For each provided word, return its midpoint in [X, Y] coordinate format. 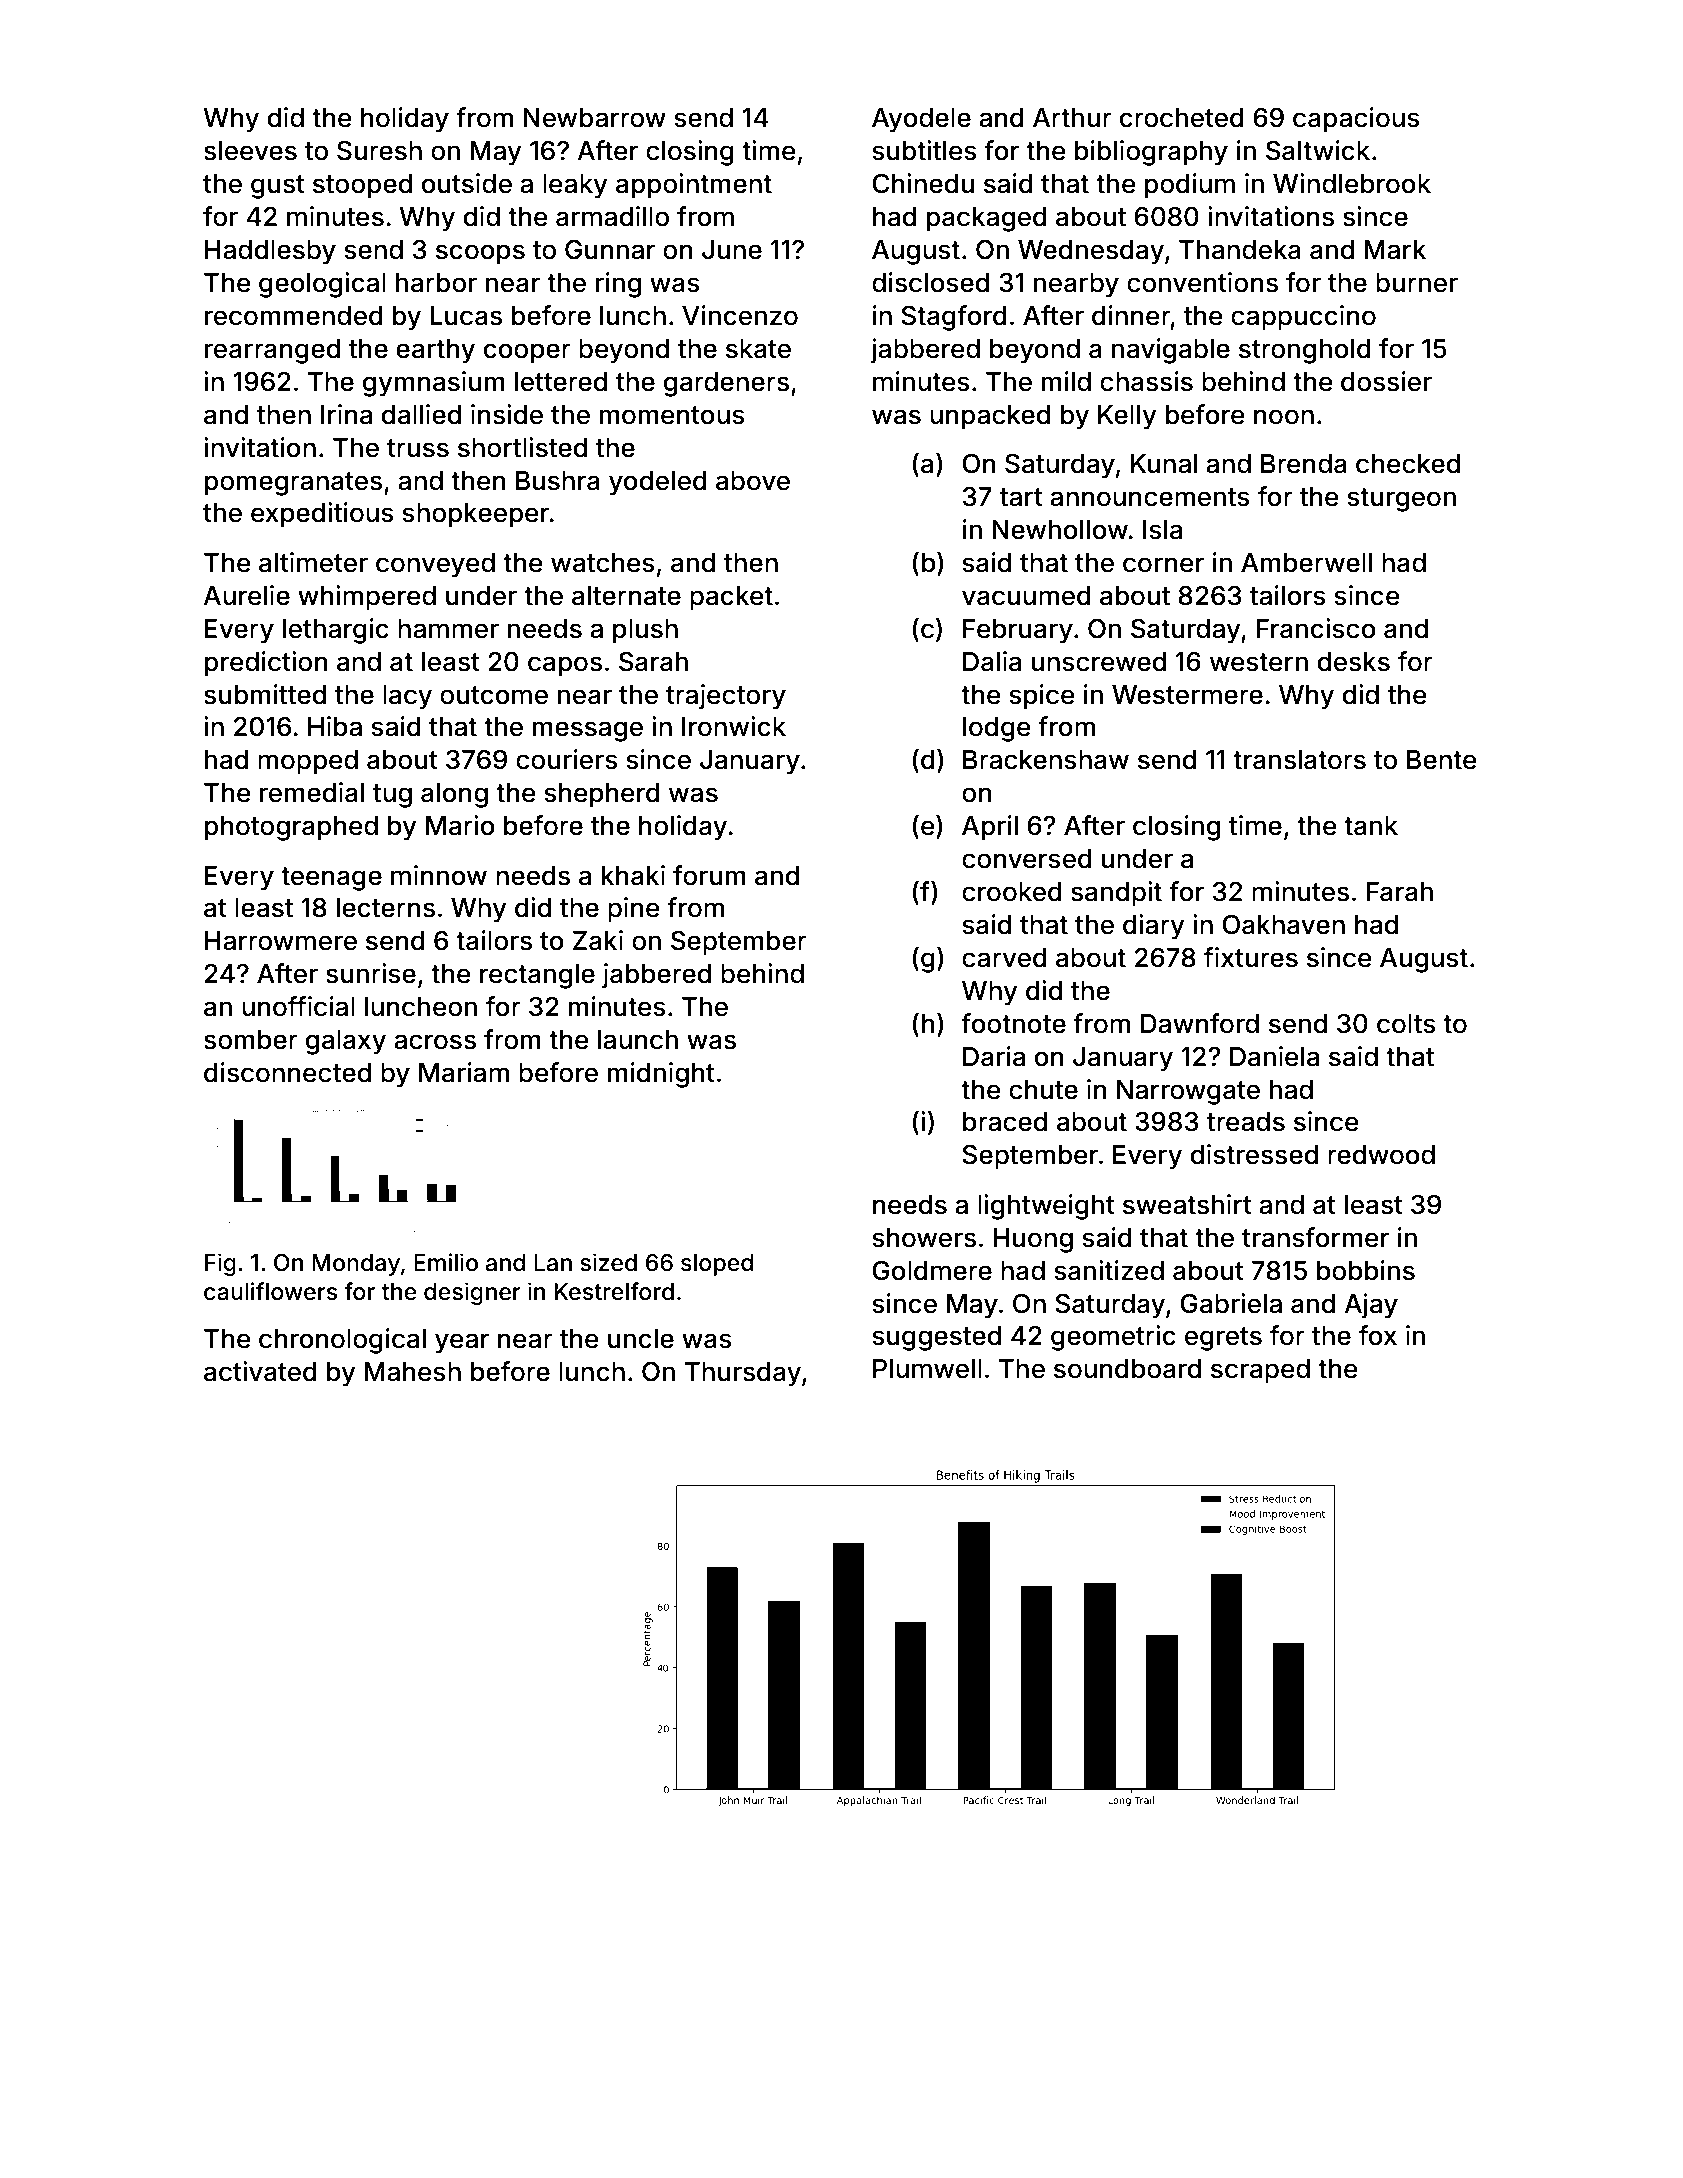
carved [1004, 958]
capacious [1356, 120]
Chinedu [923, 183]
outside [467, 183]
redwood [1381, 1155]
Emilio [446, 1262]
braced [1005, 1122]
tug [392, 796]
